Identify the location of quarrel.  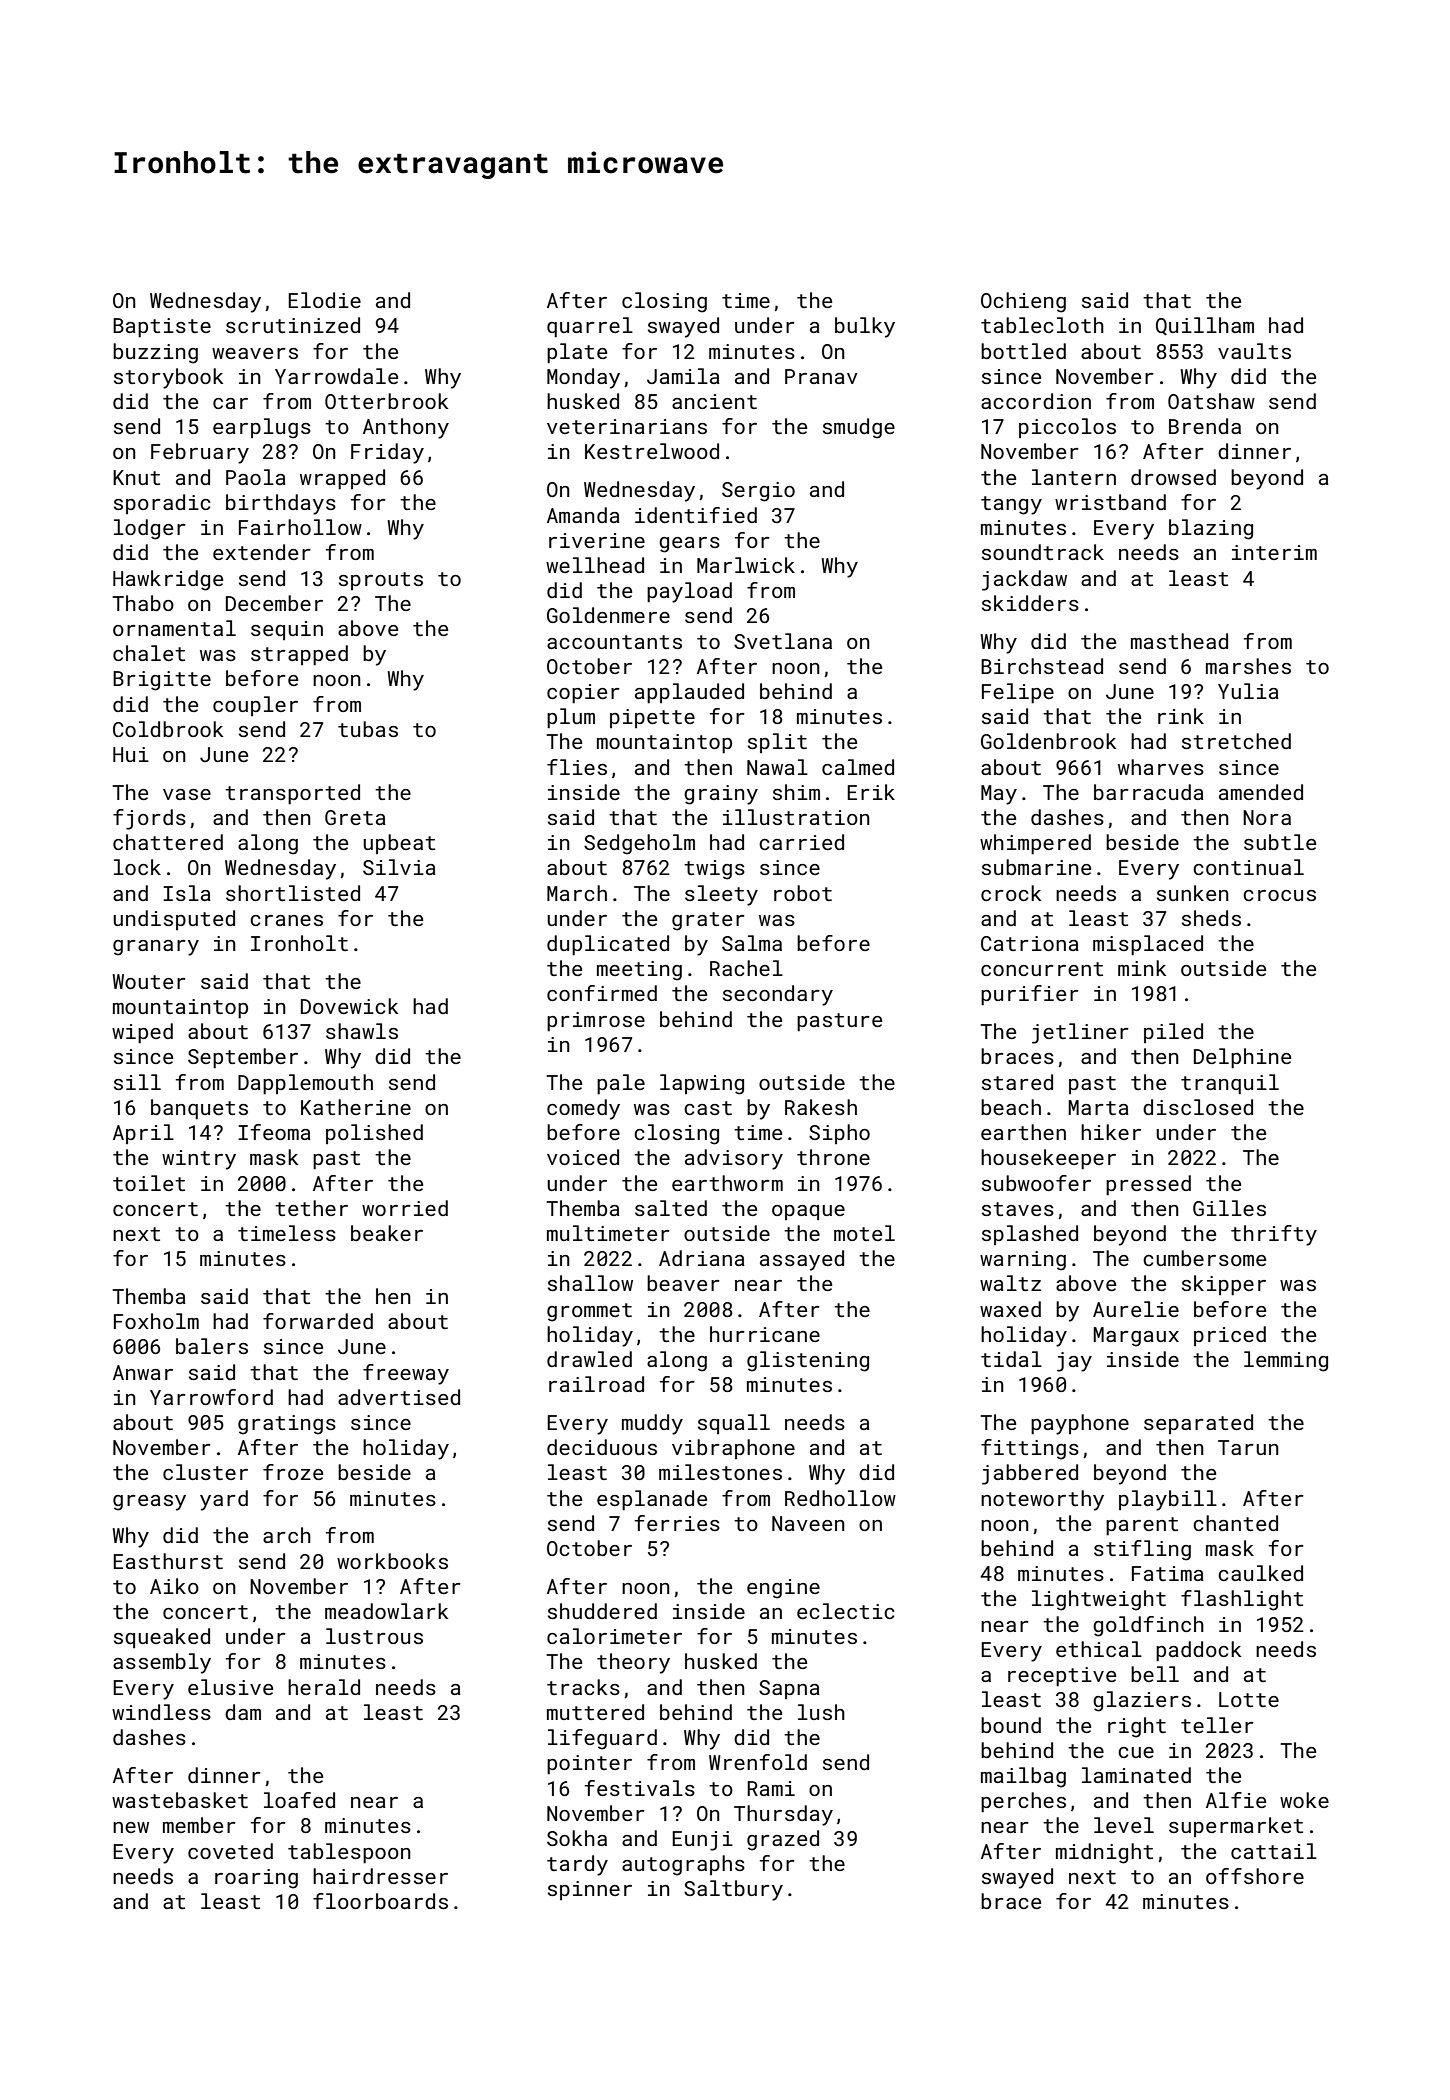
(590, 327).
